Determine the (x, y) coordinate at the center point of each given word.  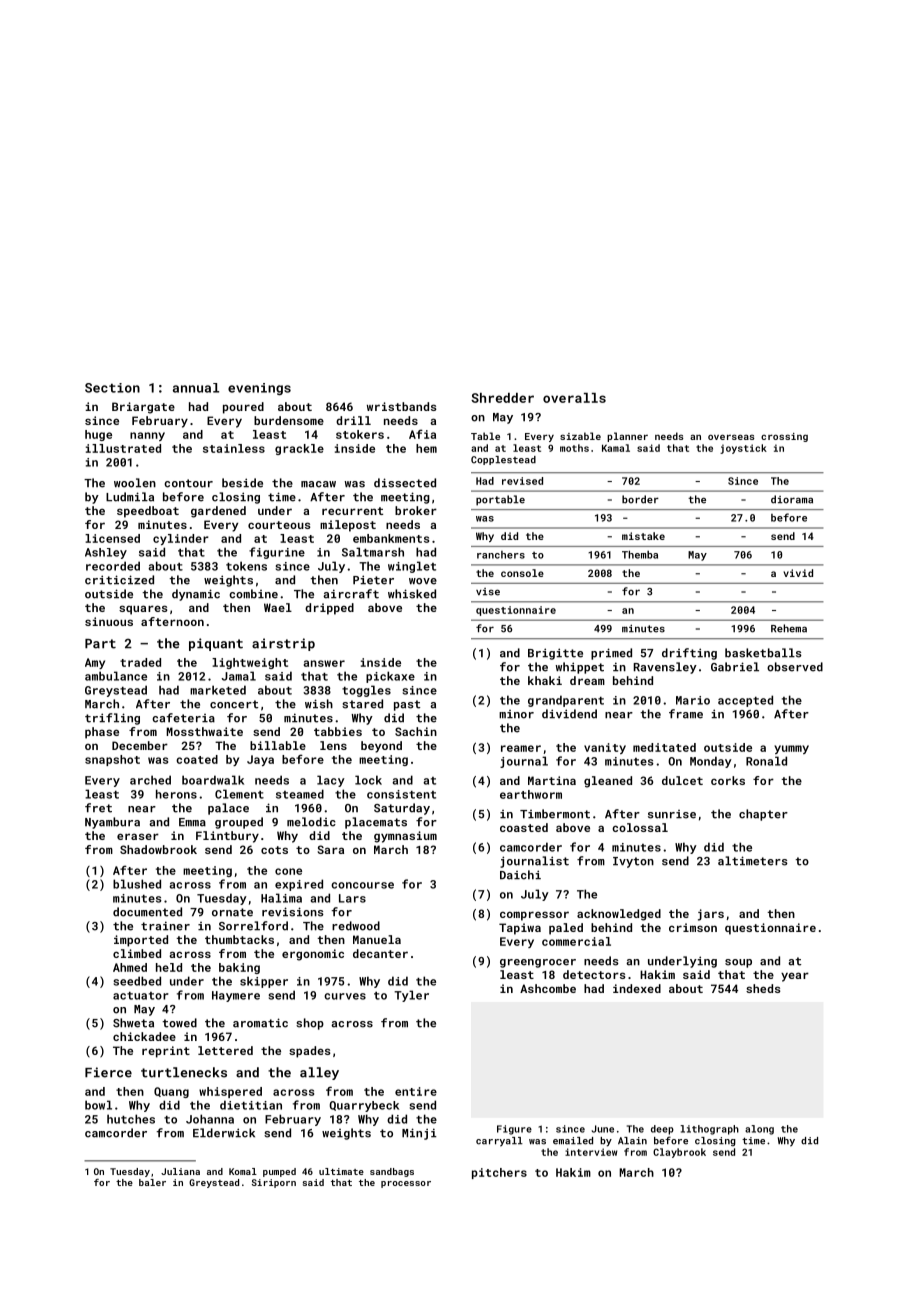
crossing (784, 437)
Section (112, 388)
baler (152, 1182)
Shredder (502, 398)
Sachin (416, 731)
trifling (112, 719)
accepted (745, 701)
